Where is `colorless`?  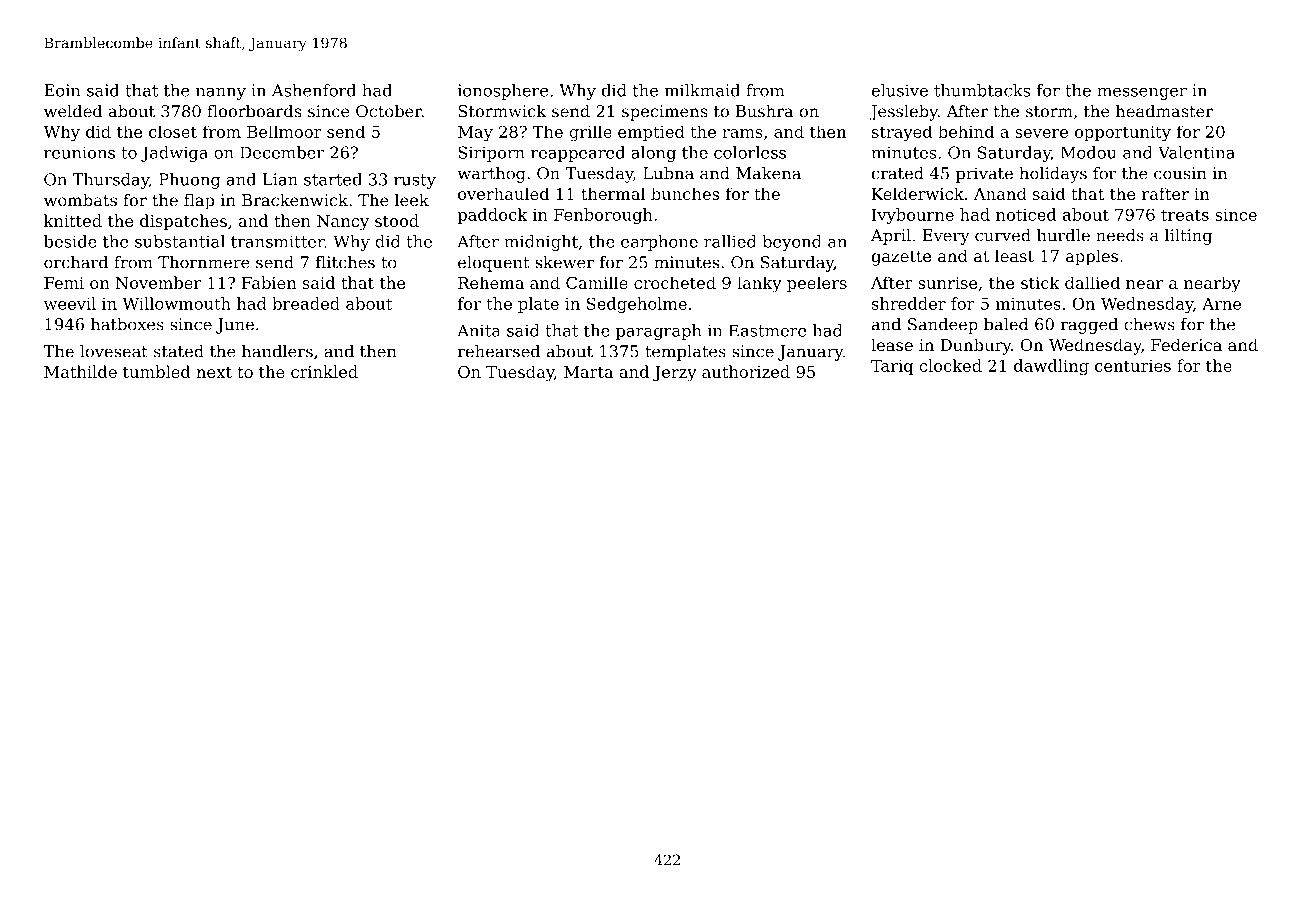
colorless is located at coordinates (750, 152).
